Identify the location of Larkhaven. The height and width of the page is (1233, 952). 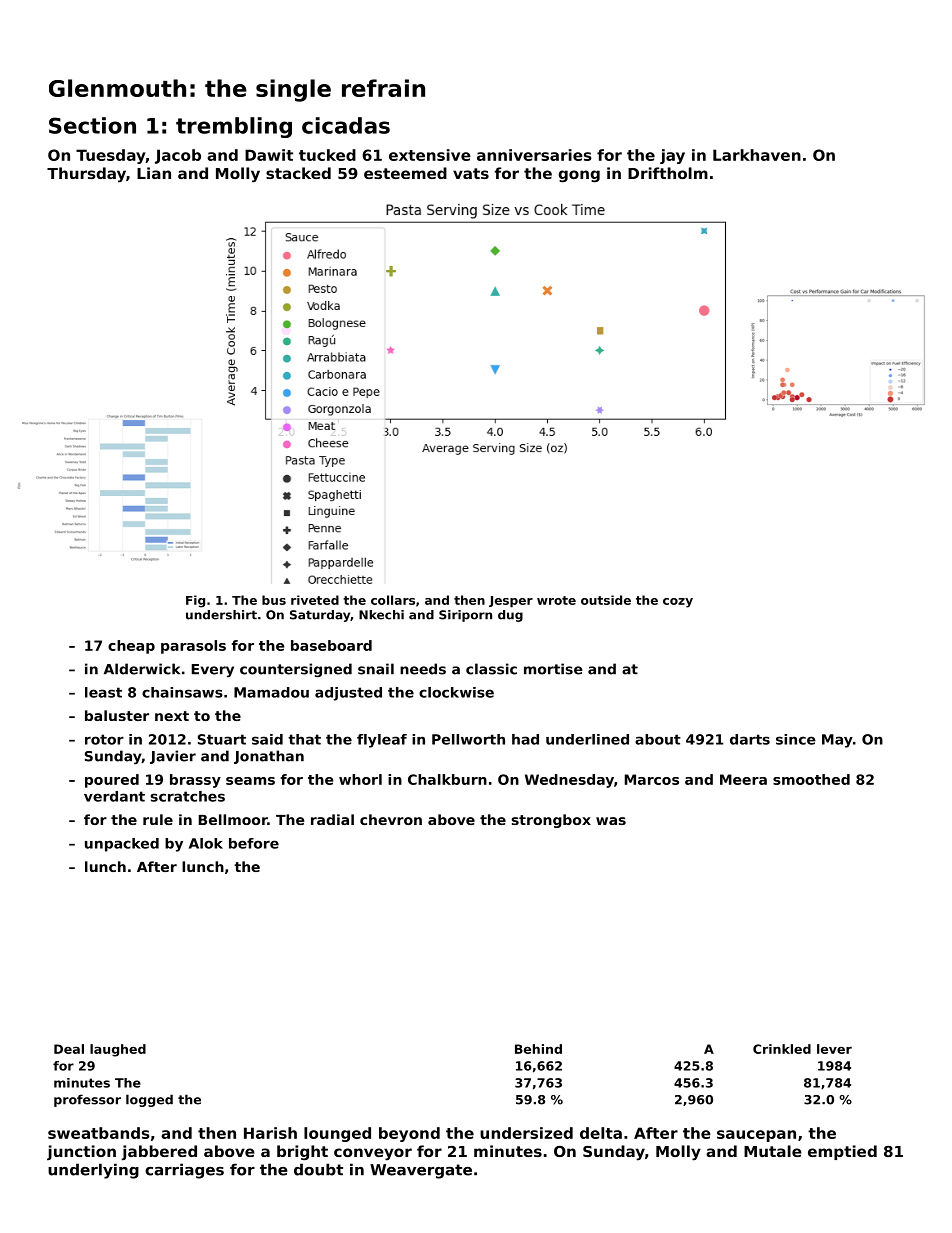
(757, 155).
